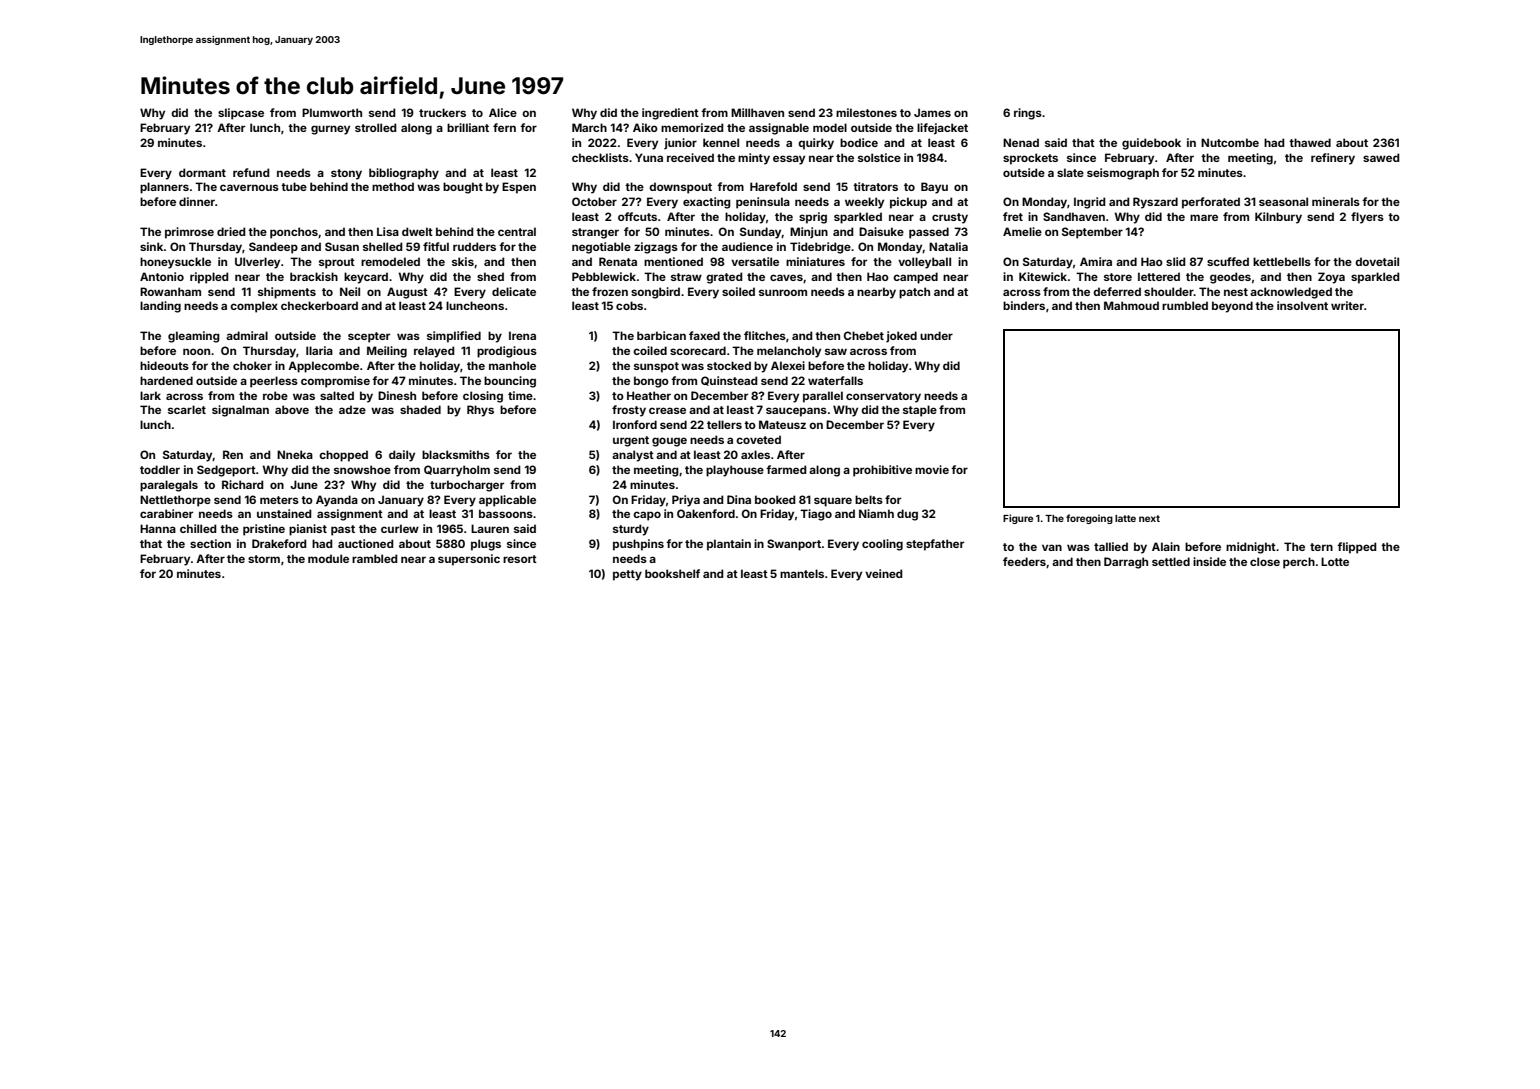 The height and width of the image is (1089, 1540). What do you see at coordinates (1149, 518) in the image?
I see `next` at bounding box center [1149, 518].
